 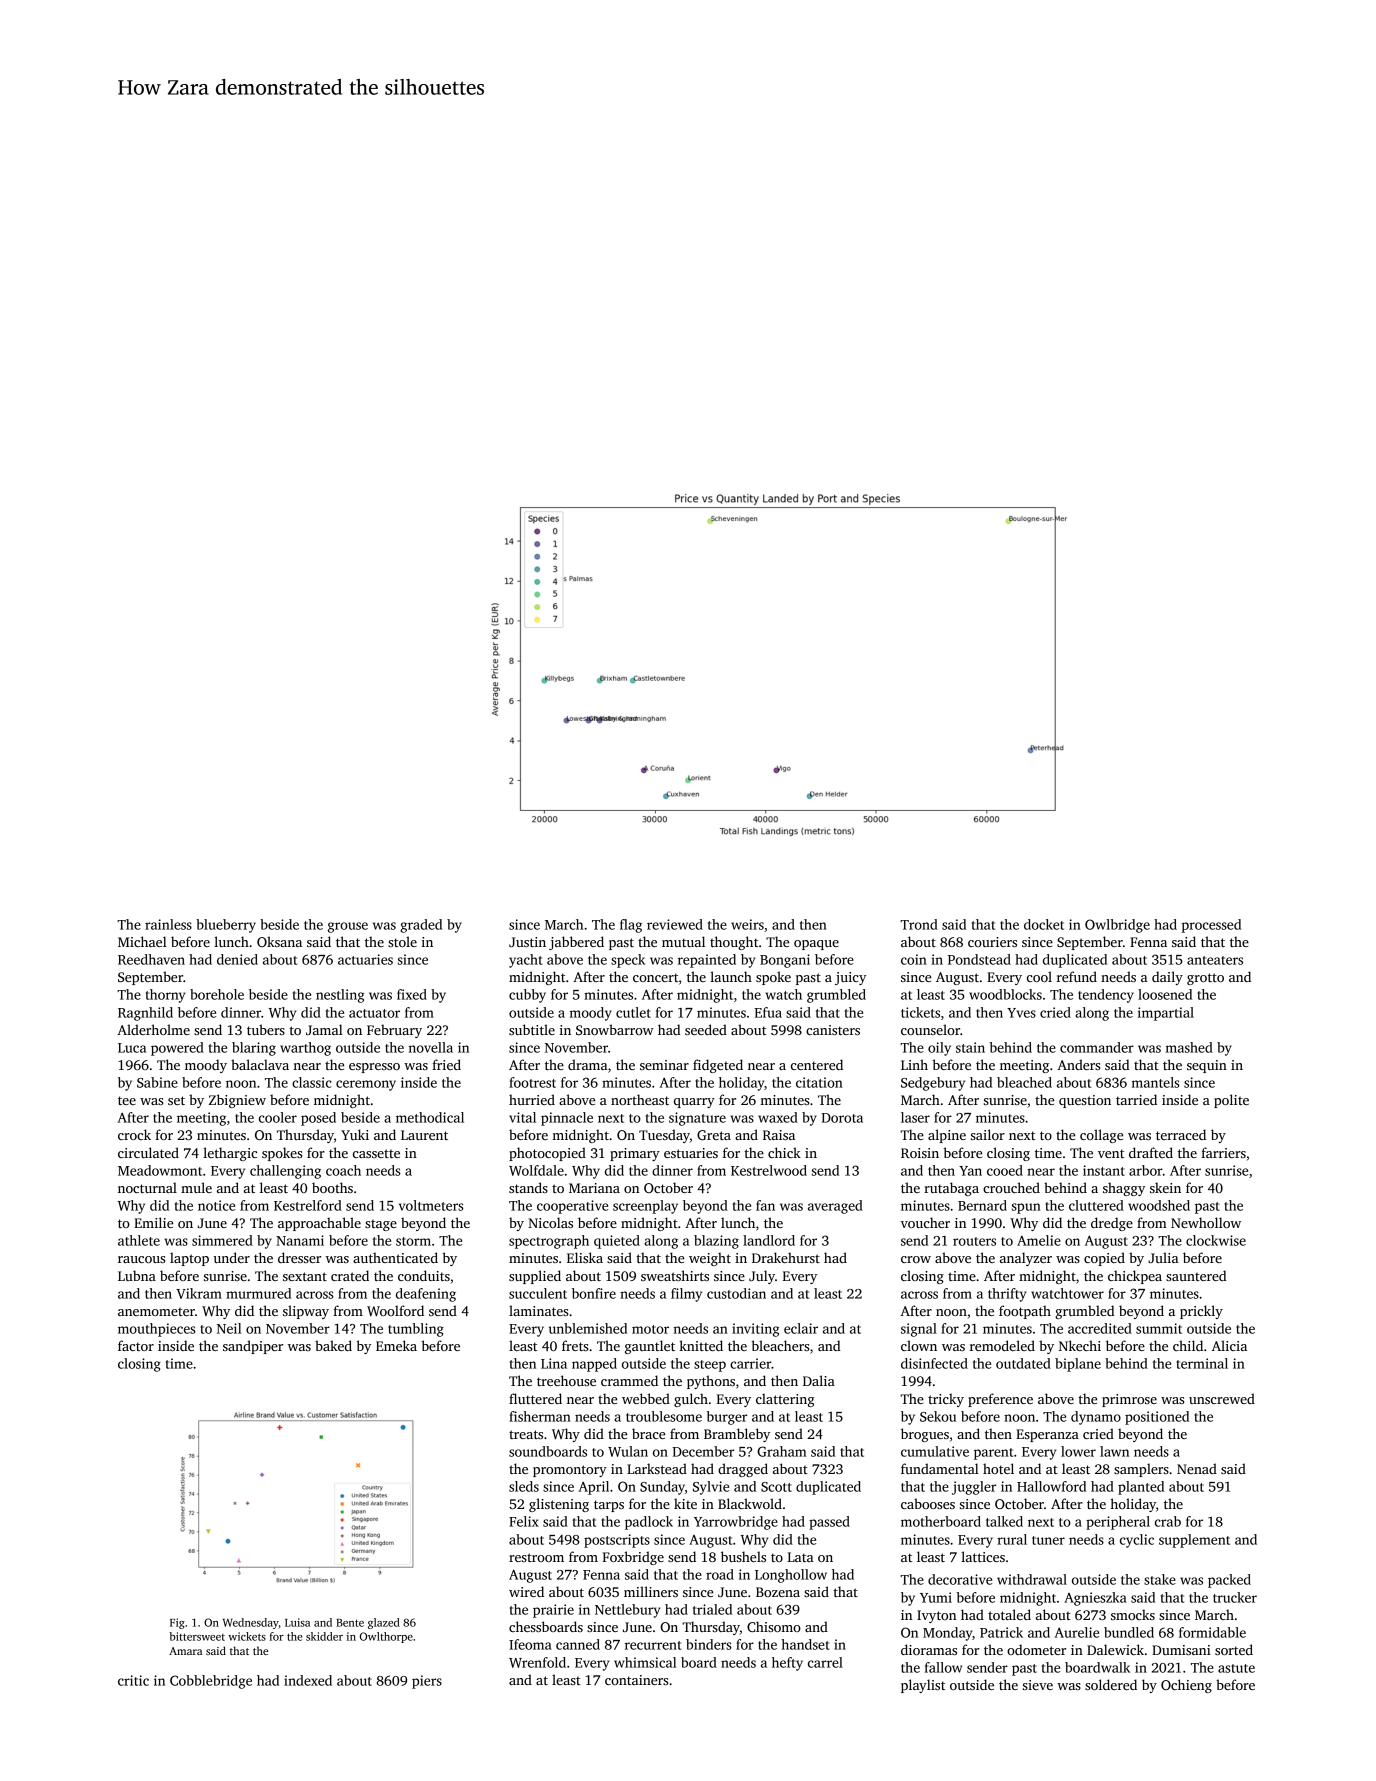 What do you see at coordinates (769, 1170) in the screenshot?
I see `Kestrelwood` at bounding box center [769, 1170].
